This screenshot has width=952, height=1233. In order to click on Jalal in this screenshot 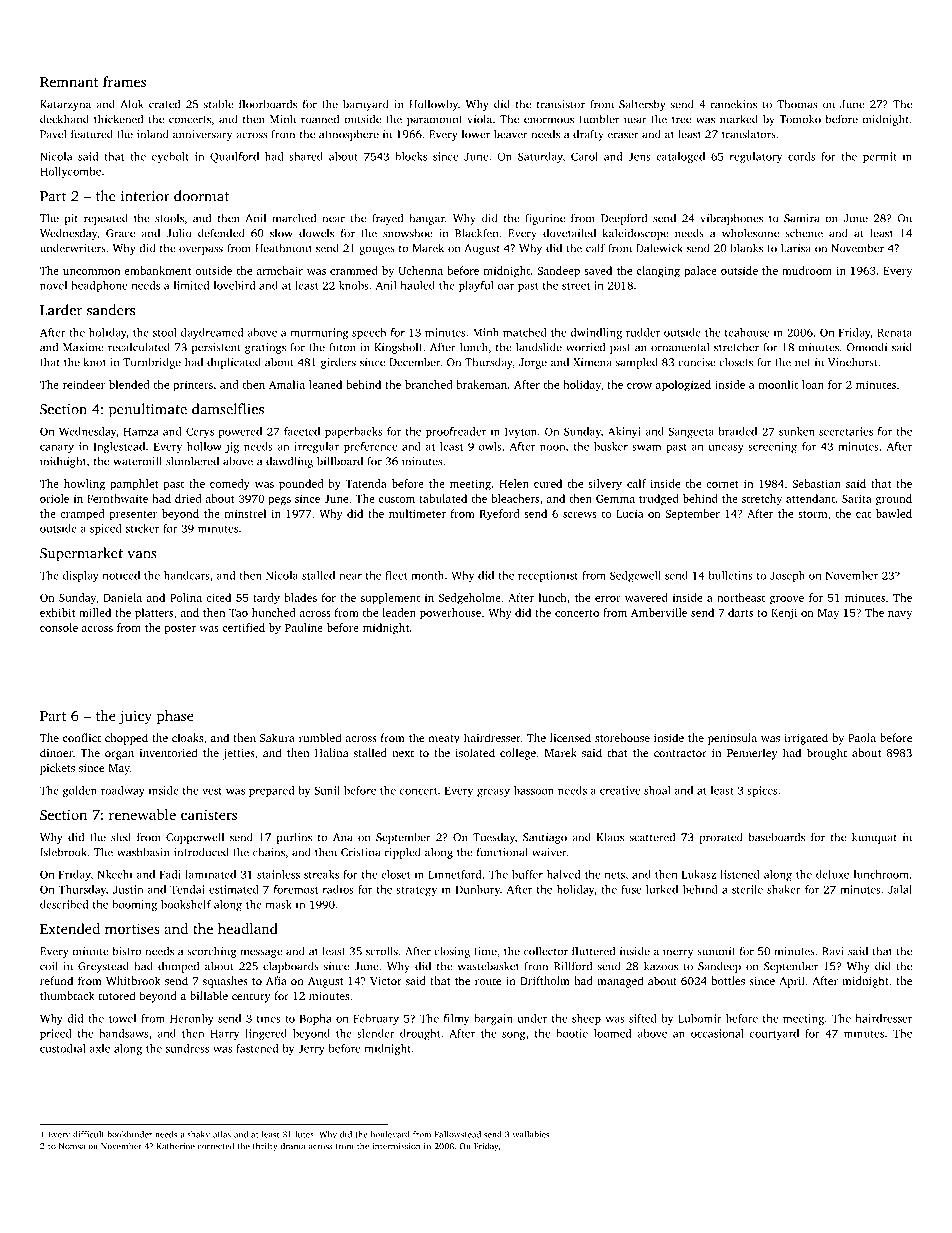, I will do `click(900, 889)`.
